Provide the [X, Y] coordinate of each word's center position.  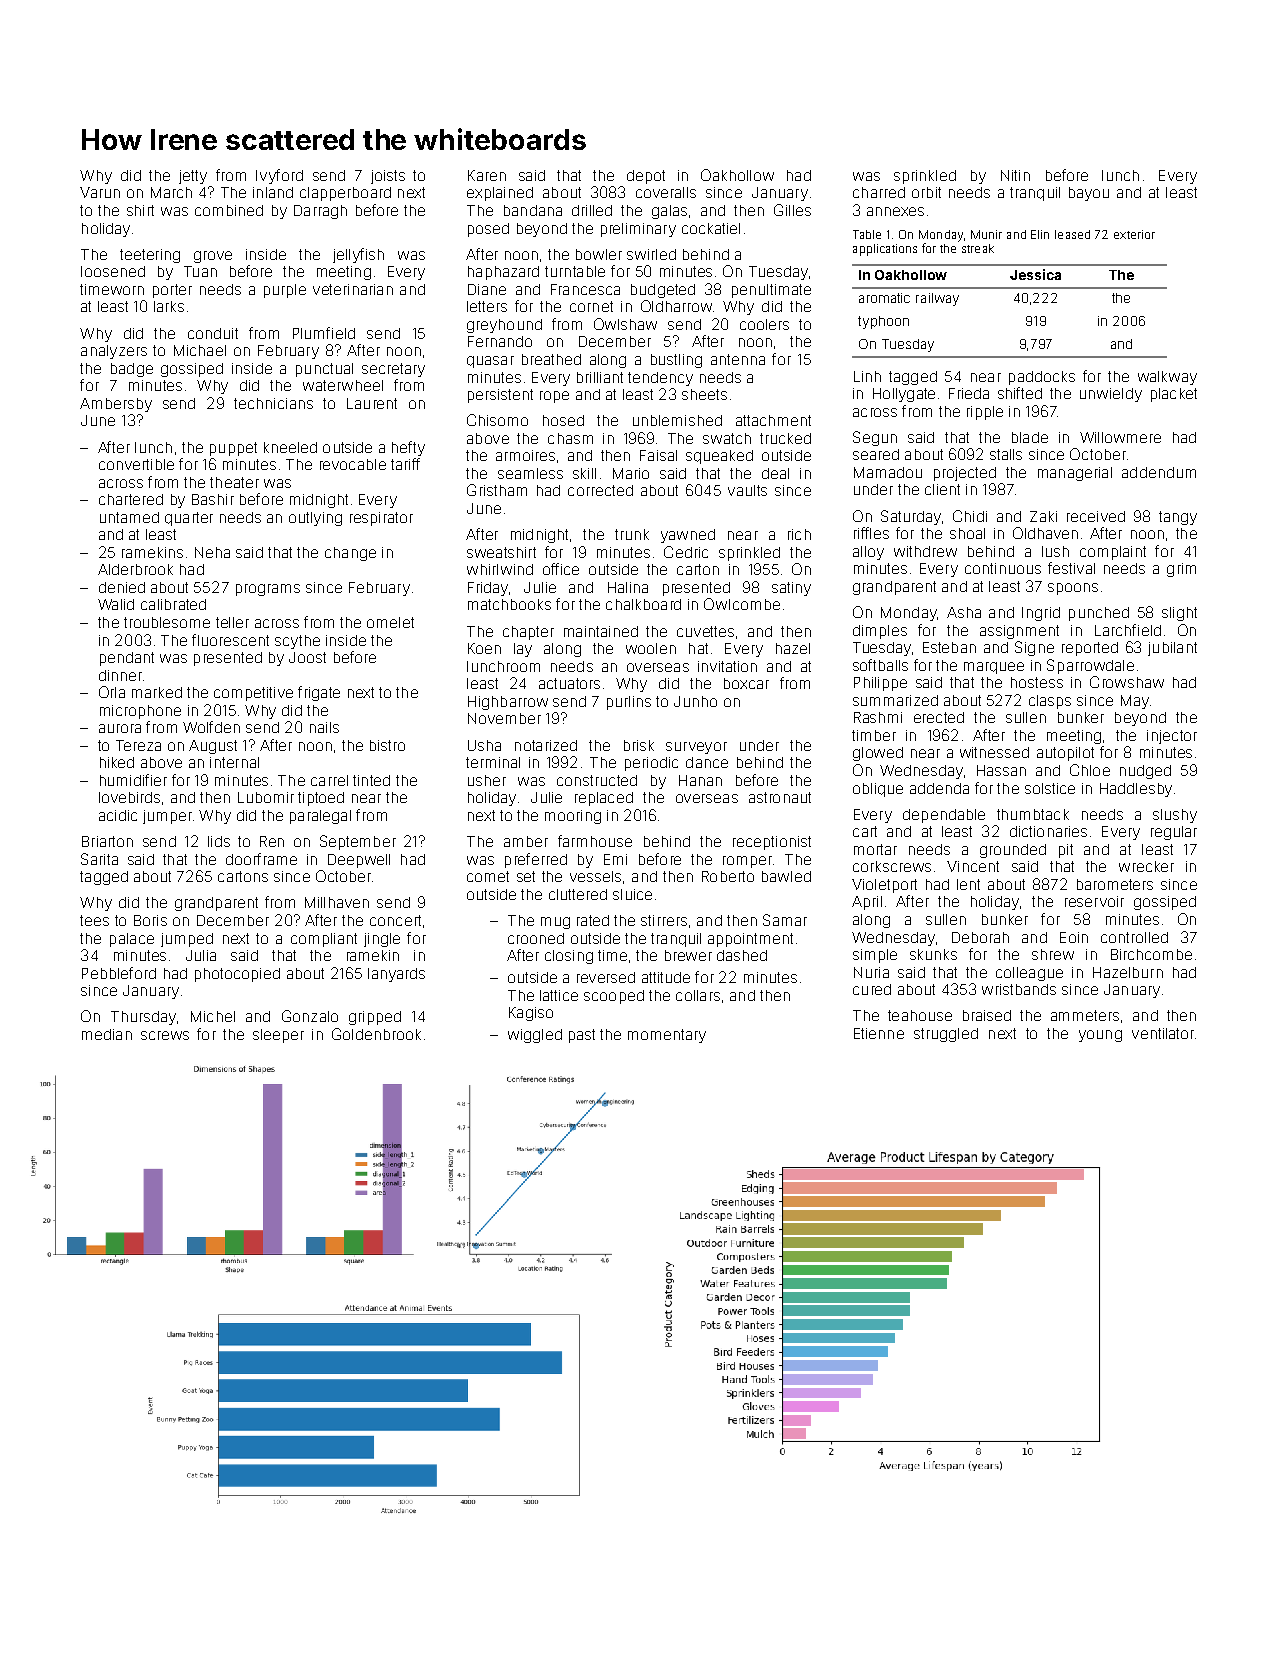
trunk [632, 534]
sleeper [278, 1036]
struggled [946, 1035]
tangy [1178, 518]
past [582, 1036]
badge [132, 370]
